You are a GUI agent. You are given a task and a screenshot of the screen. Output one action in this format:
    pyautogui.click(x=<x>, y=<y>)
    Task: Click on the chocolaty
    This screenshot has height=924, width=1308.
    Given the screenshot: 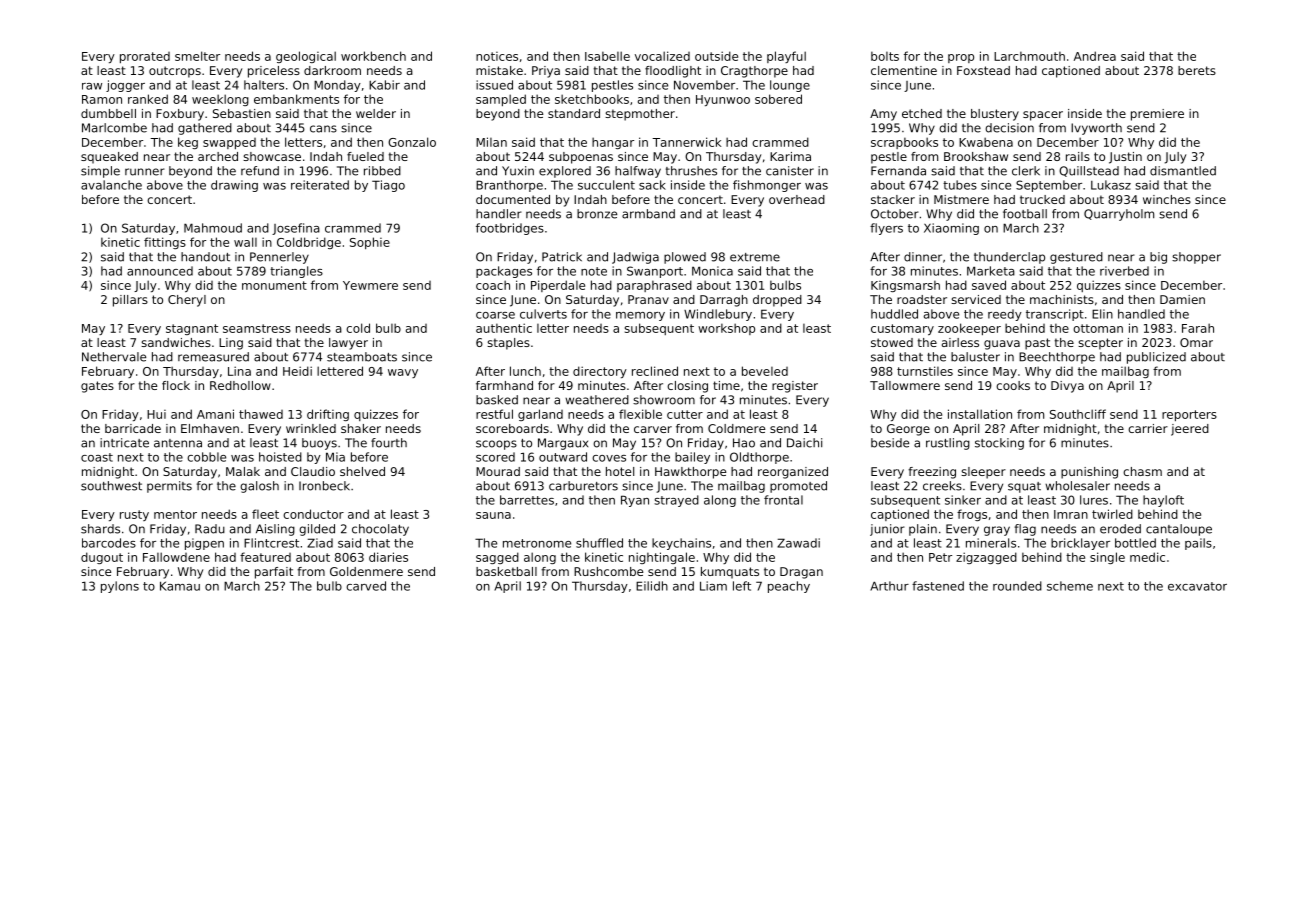 What is the action you would take?
    pyautogui.click(x=380, y=530)
